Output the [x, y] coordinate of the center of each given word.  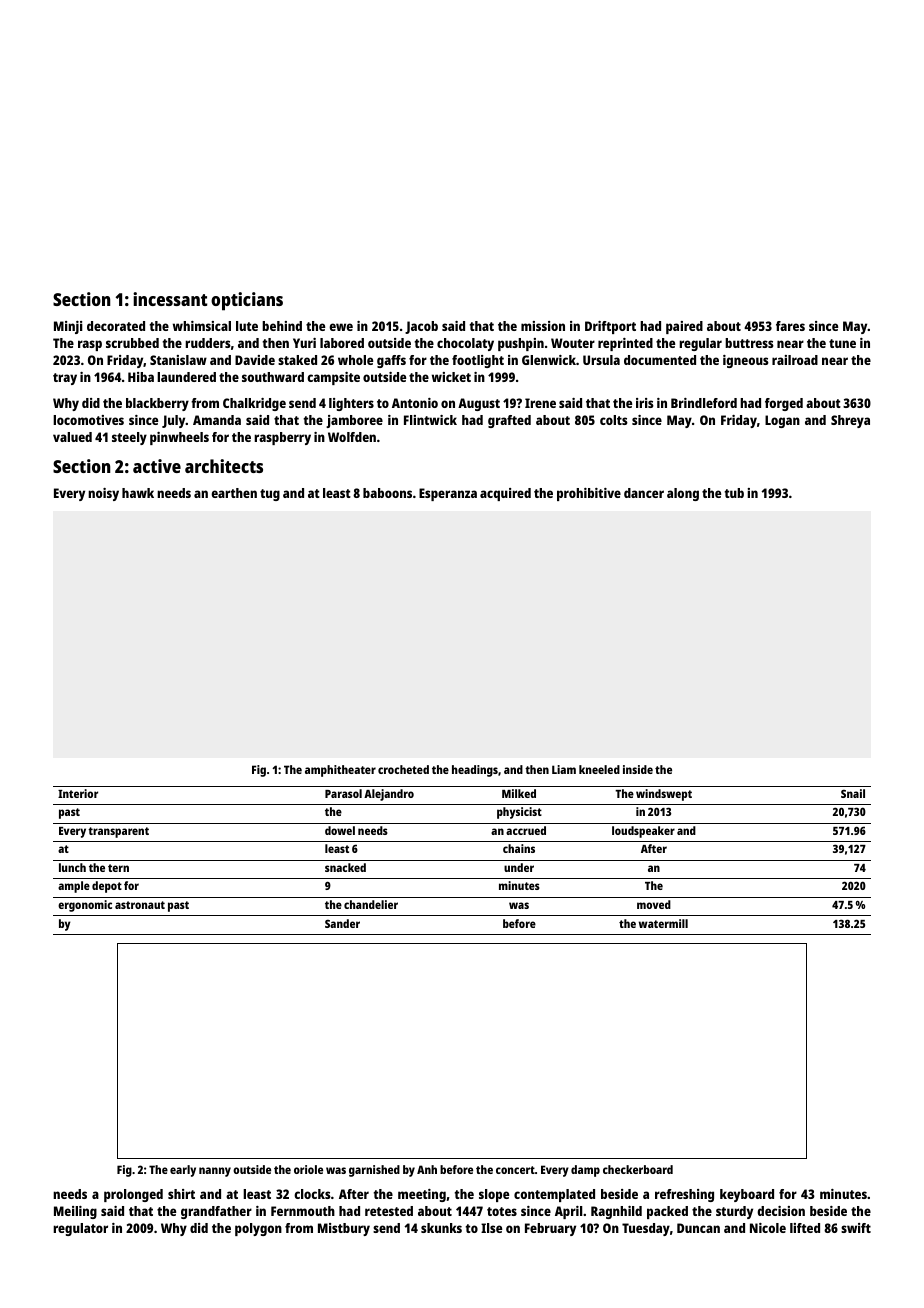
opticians [247, 301]
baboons [387, 493]
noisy [103, 494]
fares [790, 326]
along [683, 494]
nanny [215, 1172]
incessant [170, 299]
